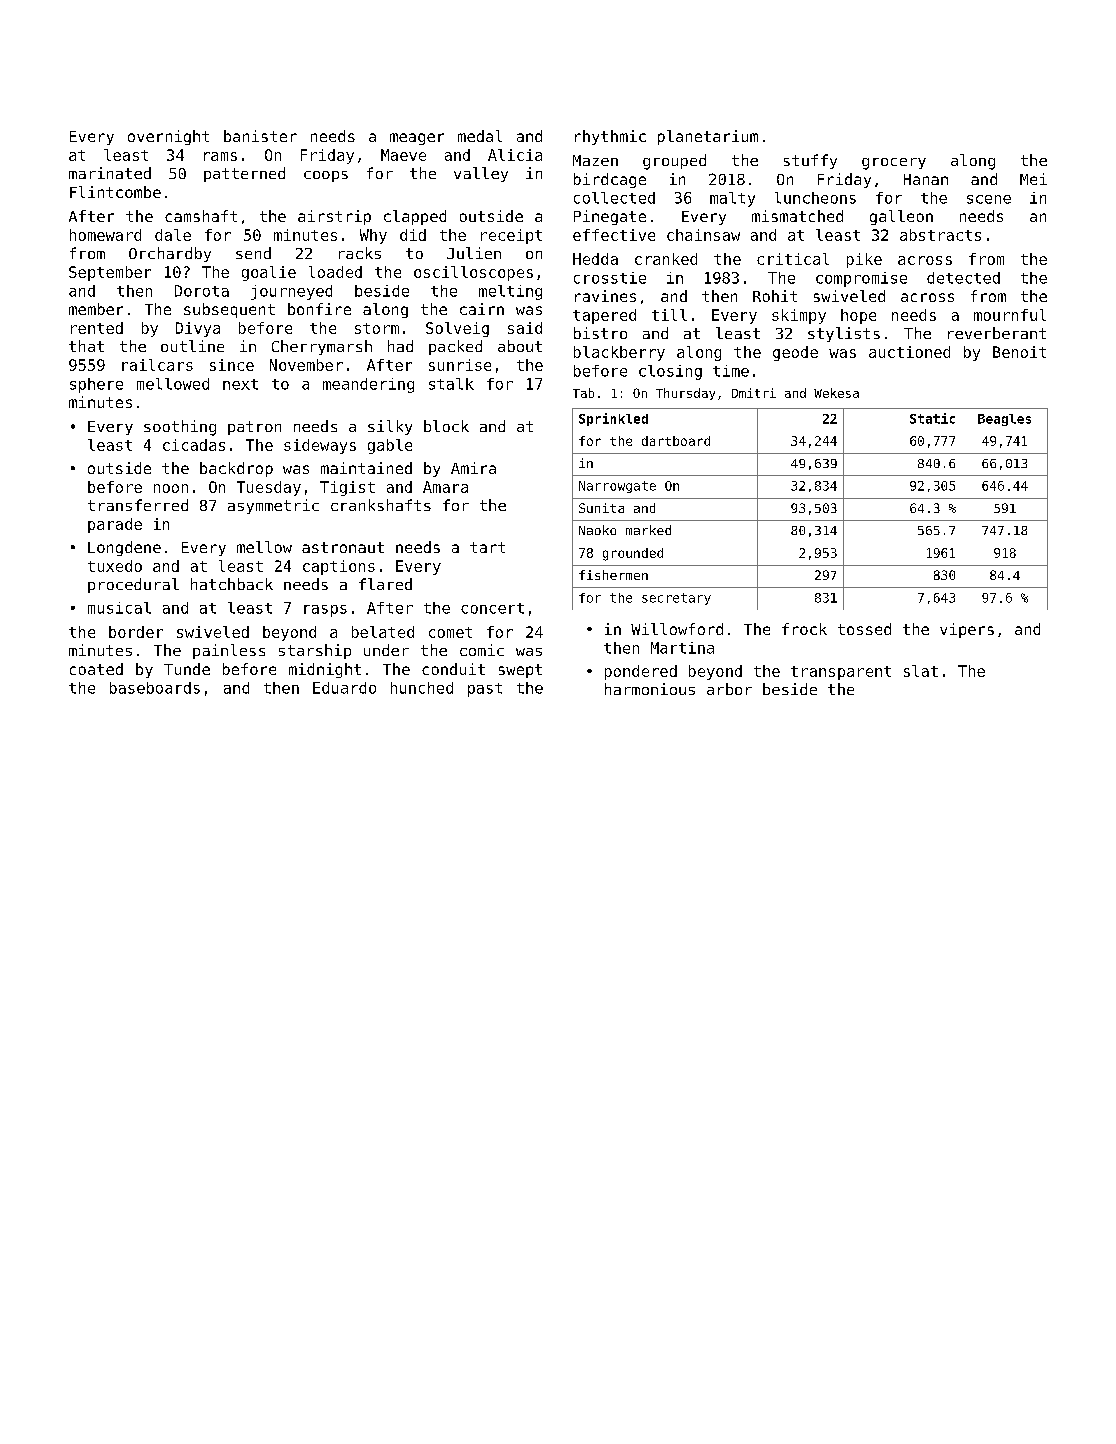  I want to click on Flintcombe, so click(115, 192).
